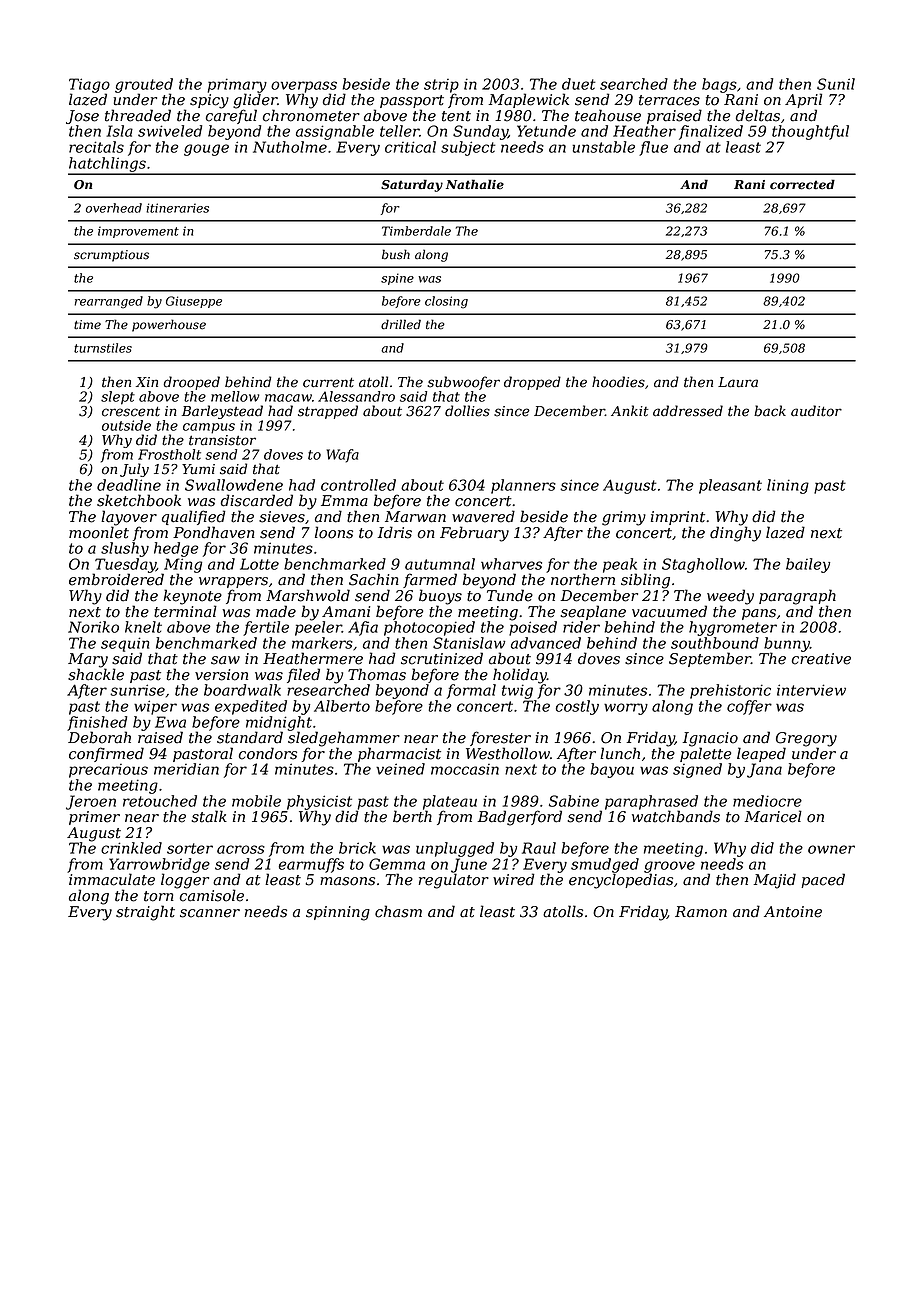  Describe the element at coordinates (416, 231) in the image. I see `Timberdale` at that location.
